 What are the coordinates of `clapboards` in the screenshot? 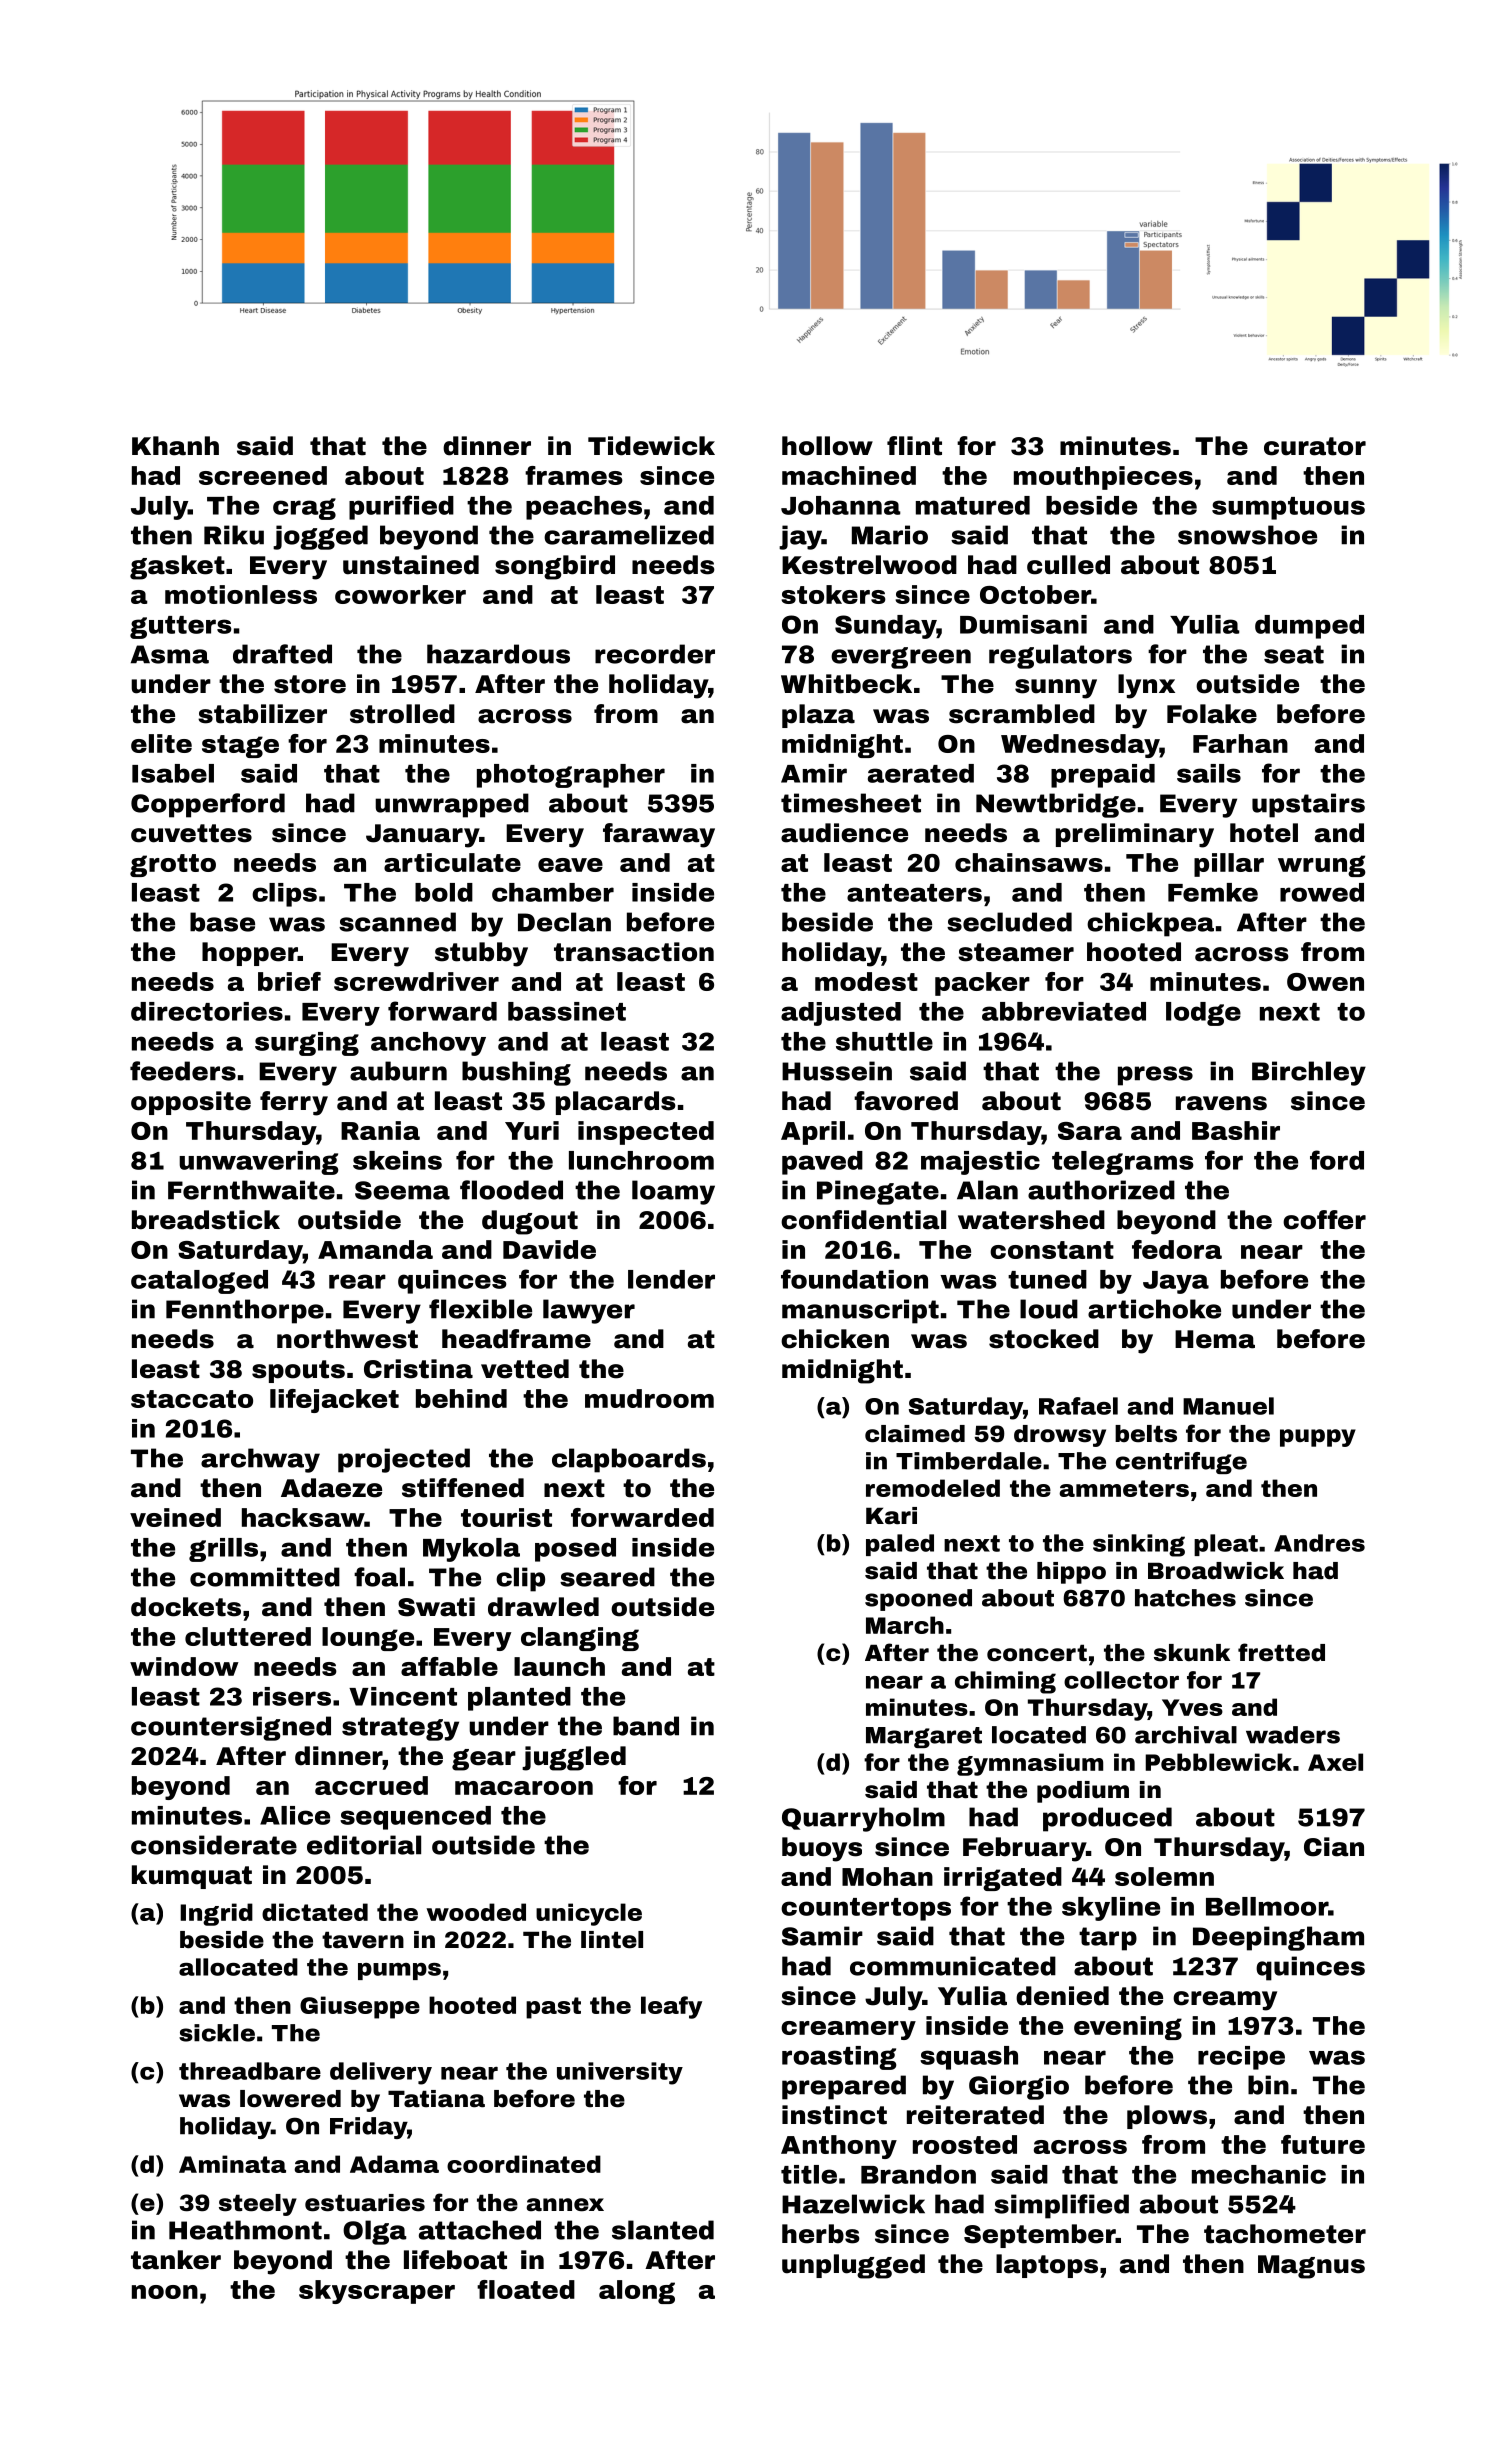 It's located at (629, 1460).
